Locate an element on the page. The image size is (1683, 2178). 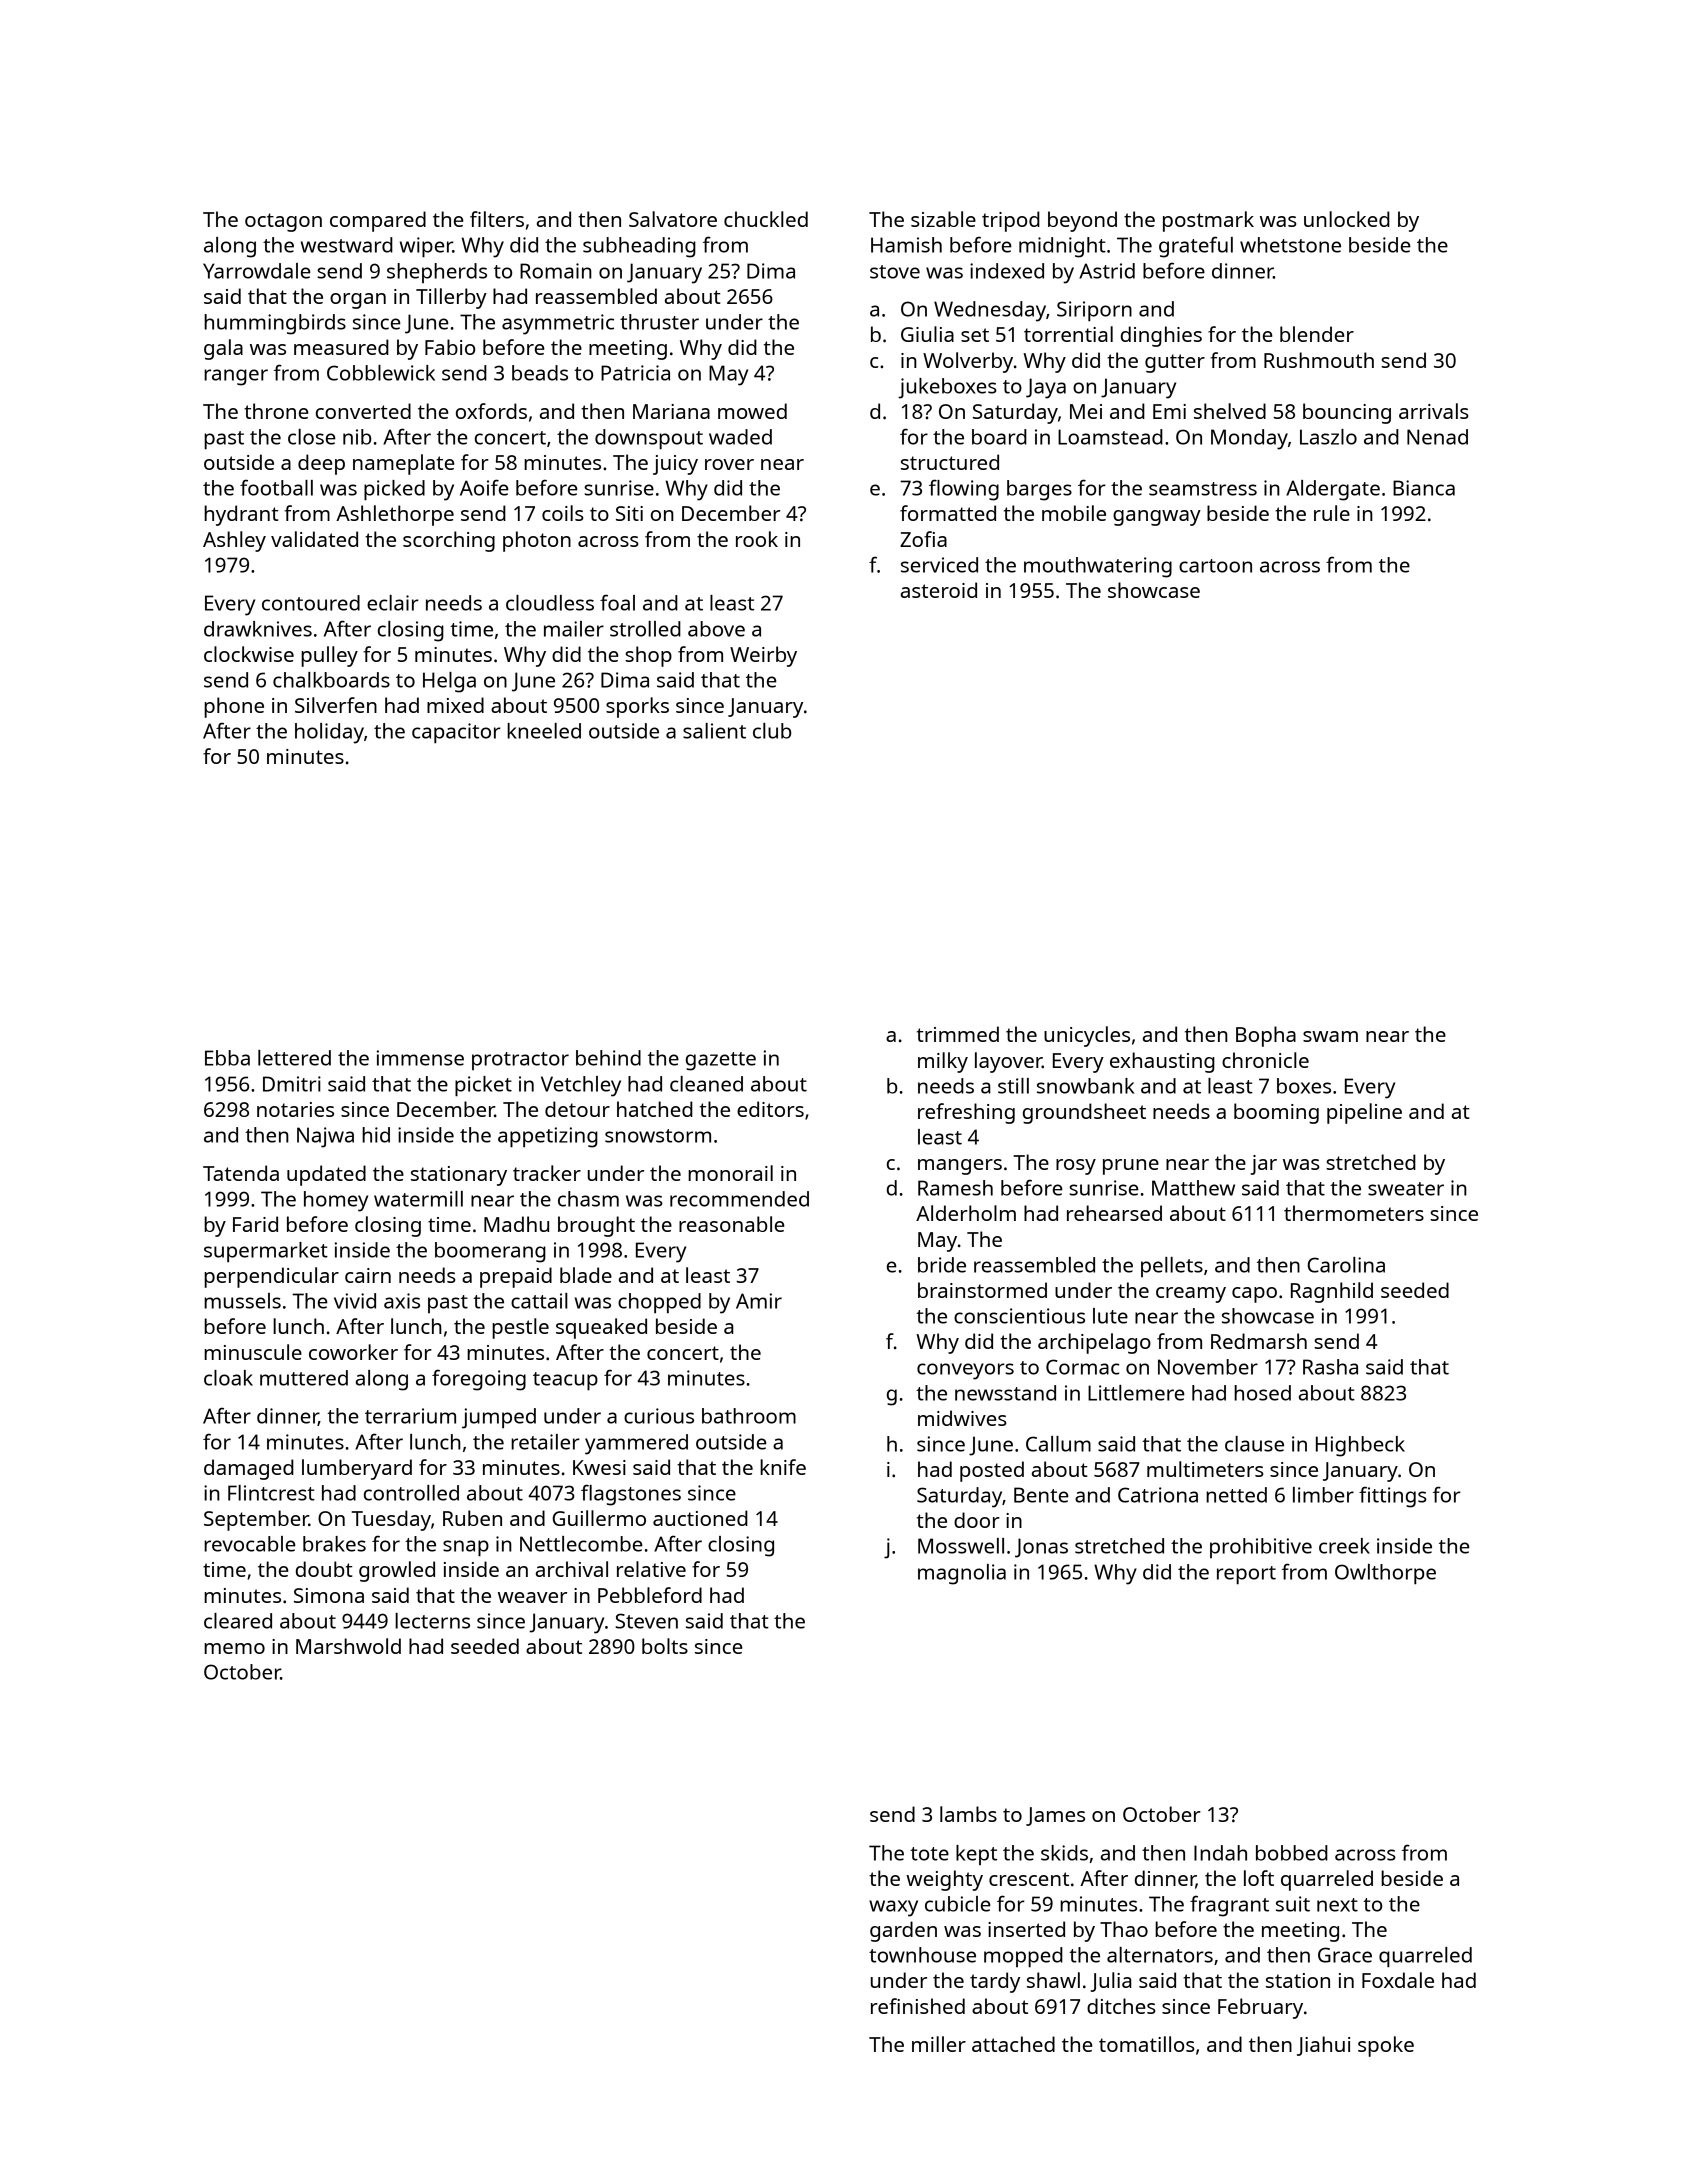
recommended is located at coordinates (739, 1199).
